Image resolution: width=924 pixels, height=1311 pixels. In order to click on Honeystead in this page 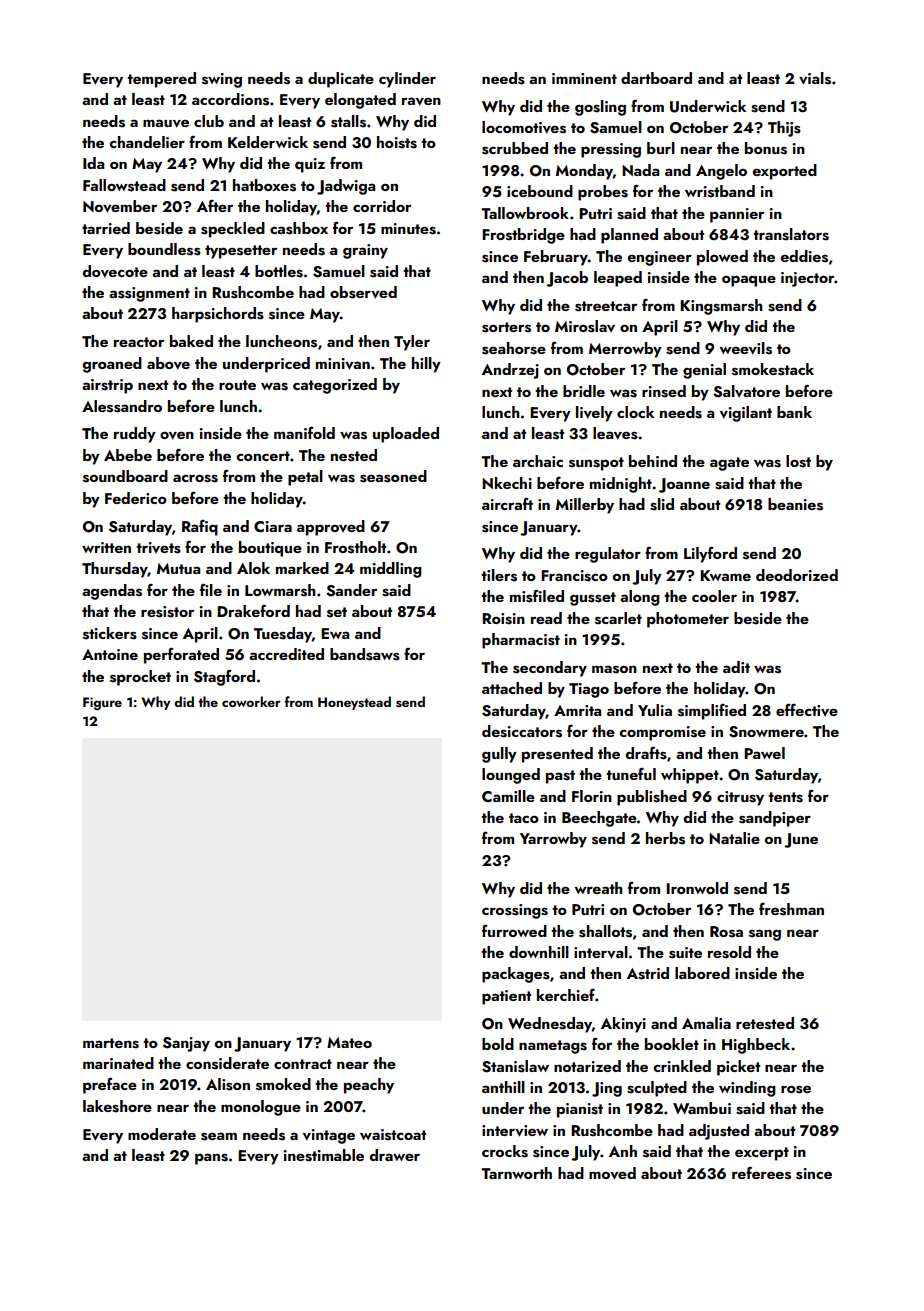, I will do `click(354, 703)`.
